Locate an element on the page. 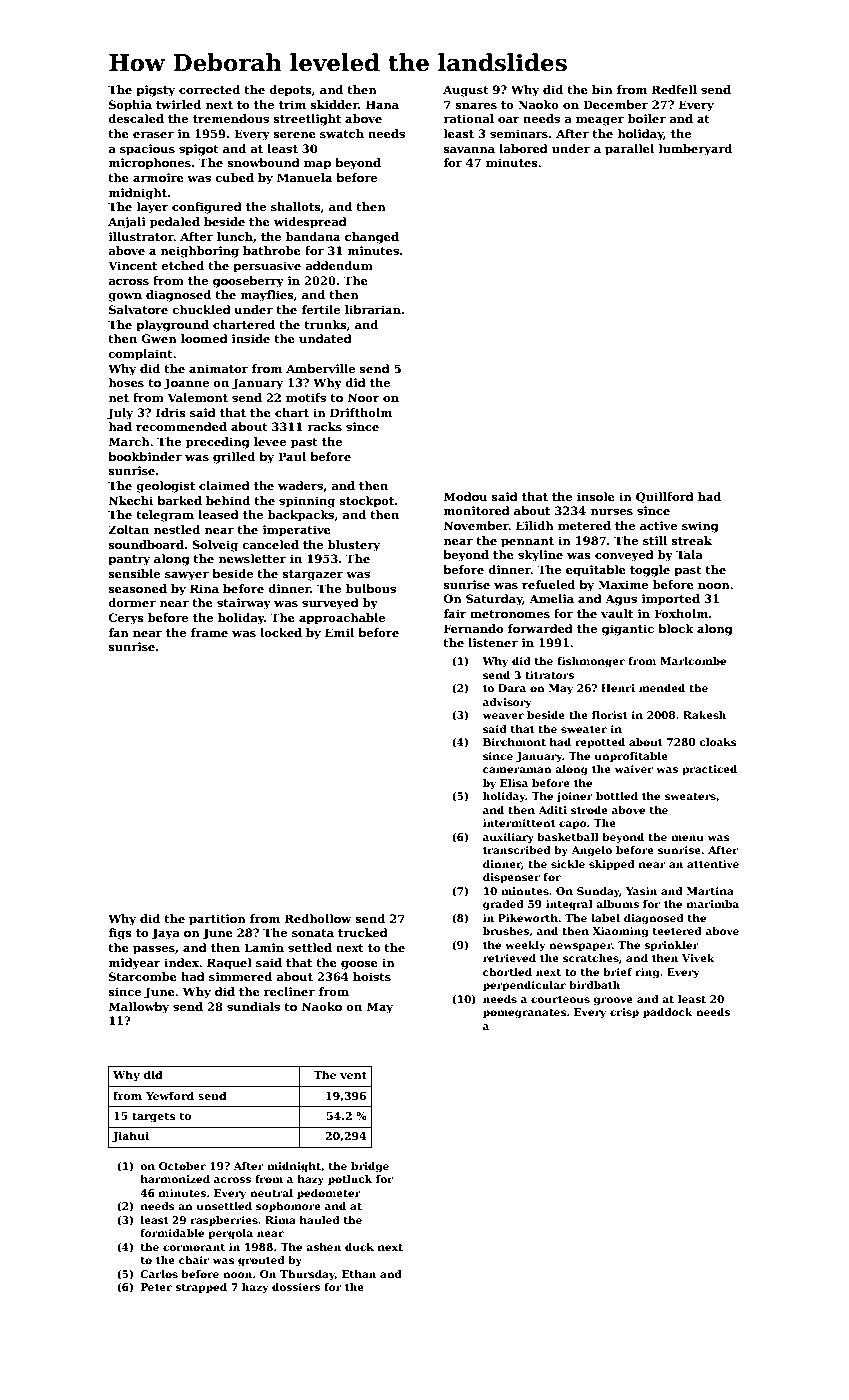 The height and width of the image is (1400, 849). equitable is located at coordinates (596, 571).
